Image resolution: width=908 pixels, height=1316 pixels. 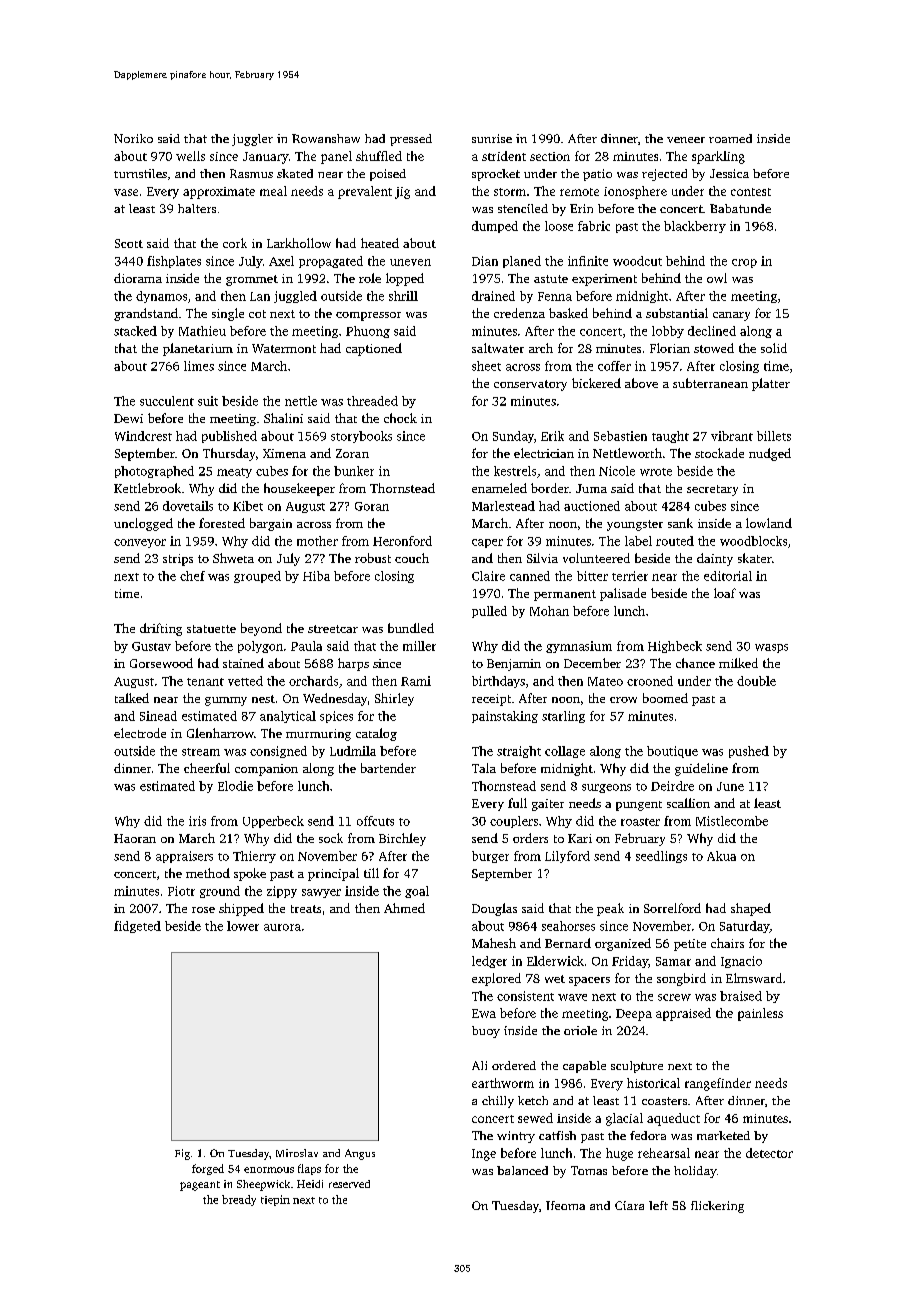 What do you see at coordinates (565, 1205) in the screenshot?
I see `Ifeoma` at bounding box center [565, 1205].
